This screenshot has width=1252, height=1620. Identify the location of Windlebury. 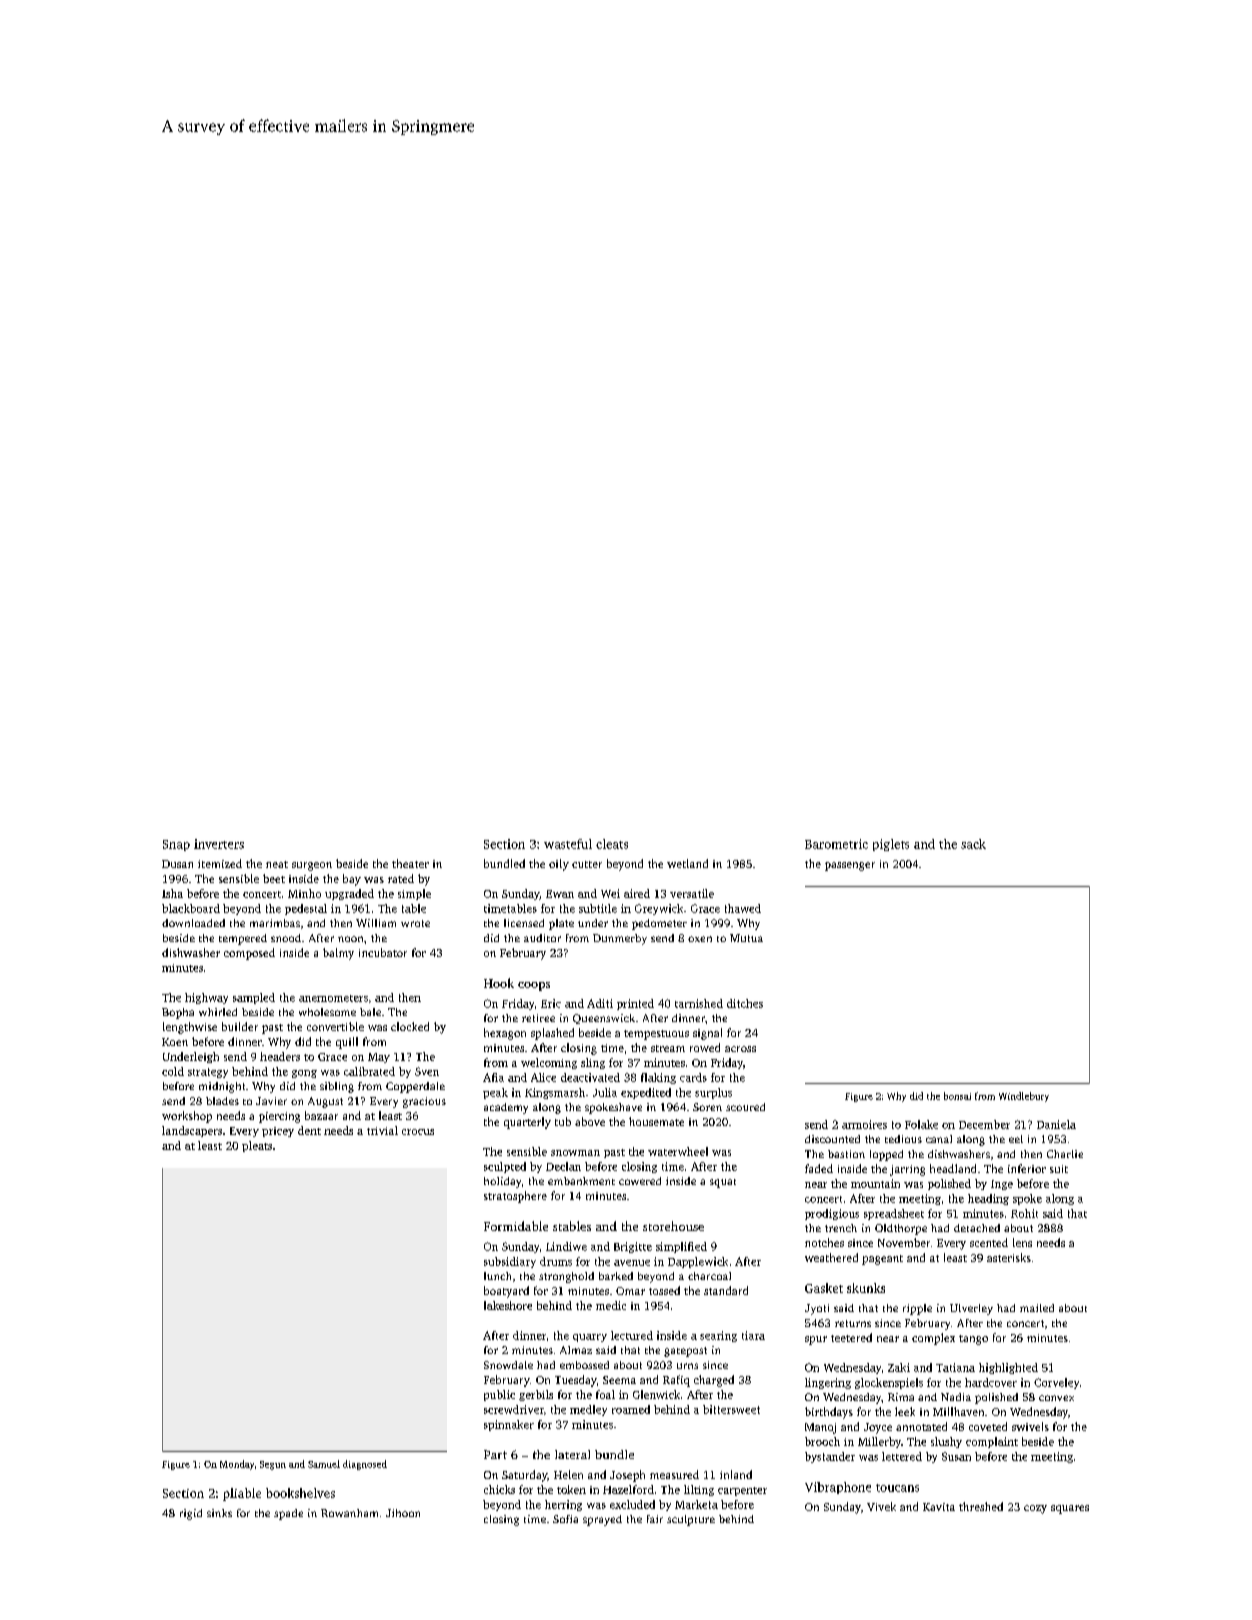
(1024, 1097).
